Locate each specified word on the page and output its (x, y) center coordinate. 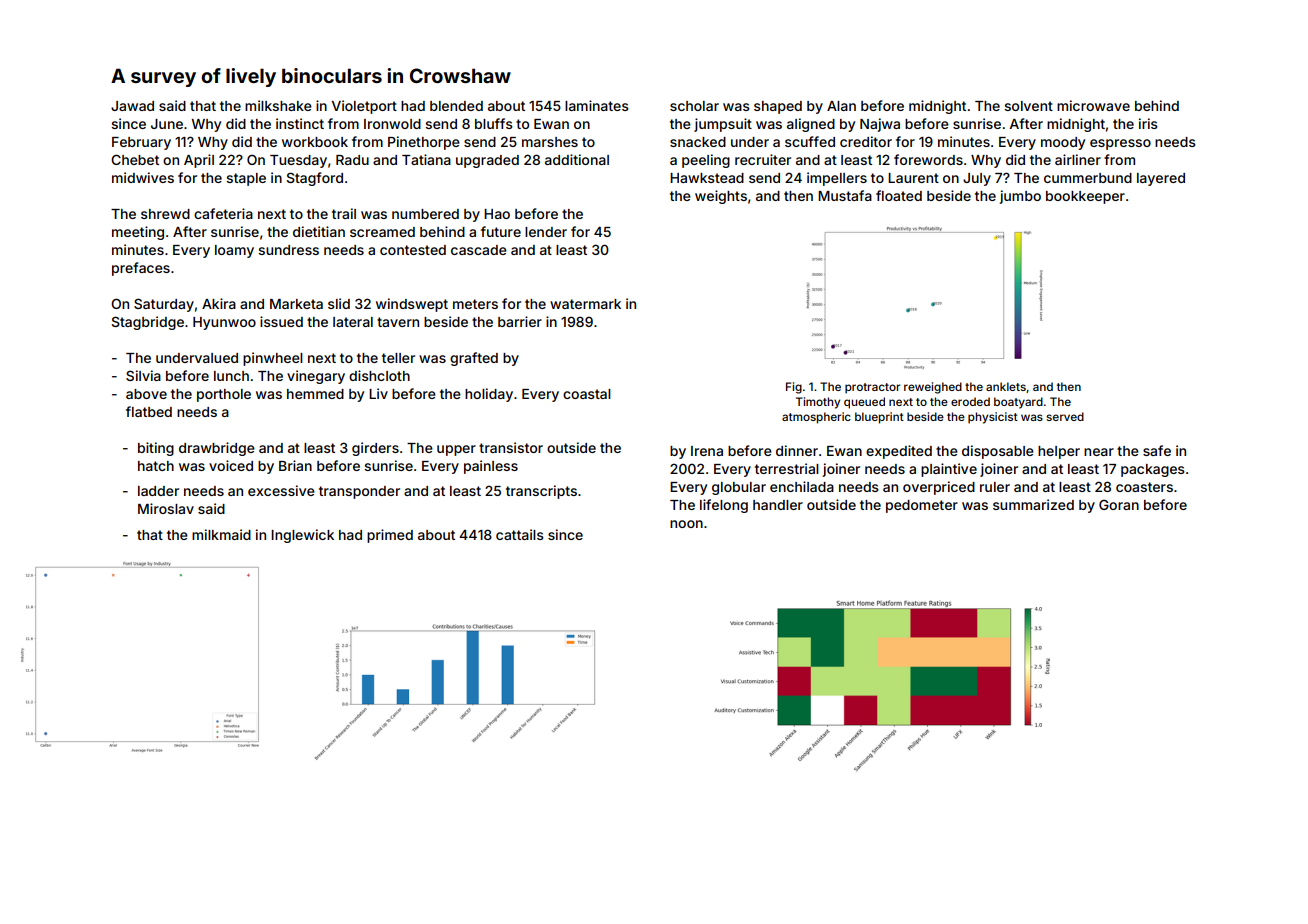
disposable (998, 452)
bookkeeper (1085, 197)
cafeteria (223, 213)
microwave (1093, 105)
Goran (1119, 504)
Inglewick (302, 536)
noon (686, 524)
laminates (597, 105)
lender (546, 232)
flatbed (149, 411)
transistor (511, 447)
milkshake (278, 105)
